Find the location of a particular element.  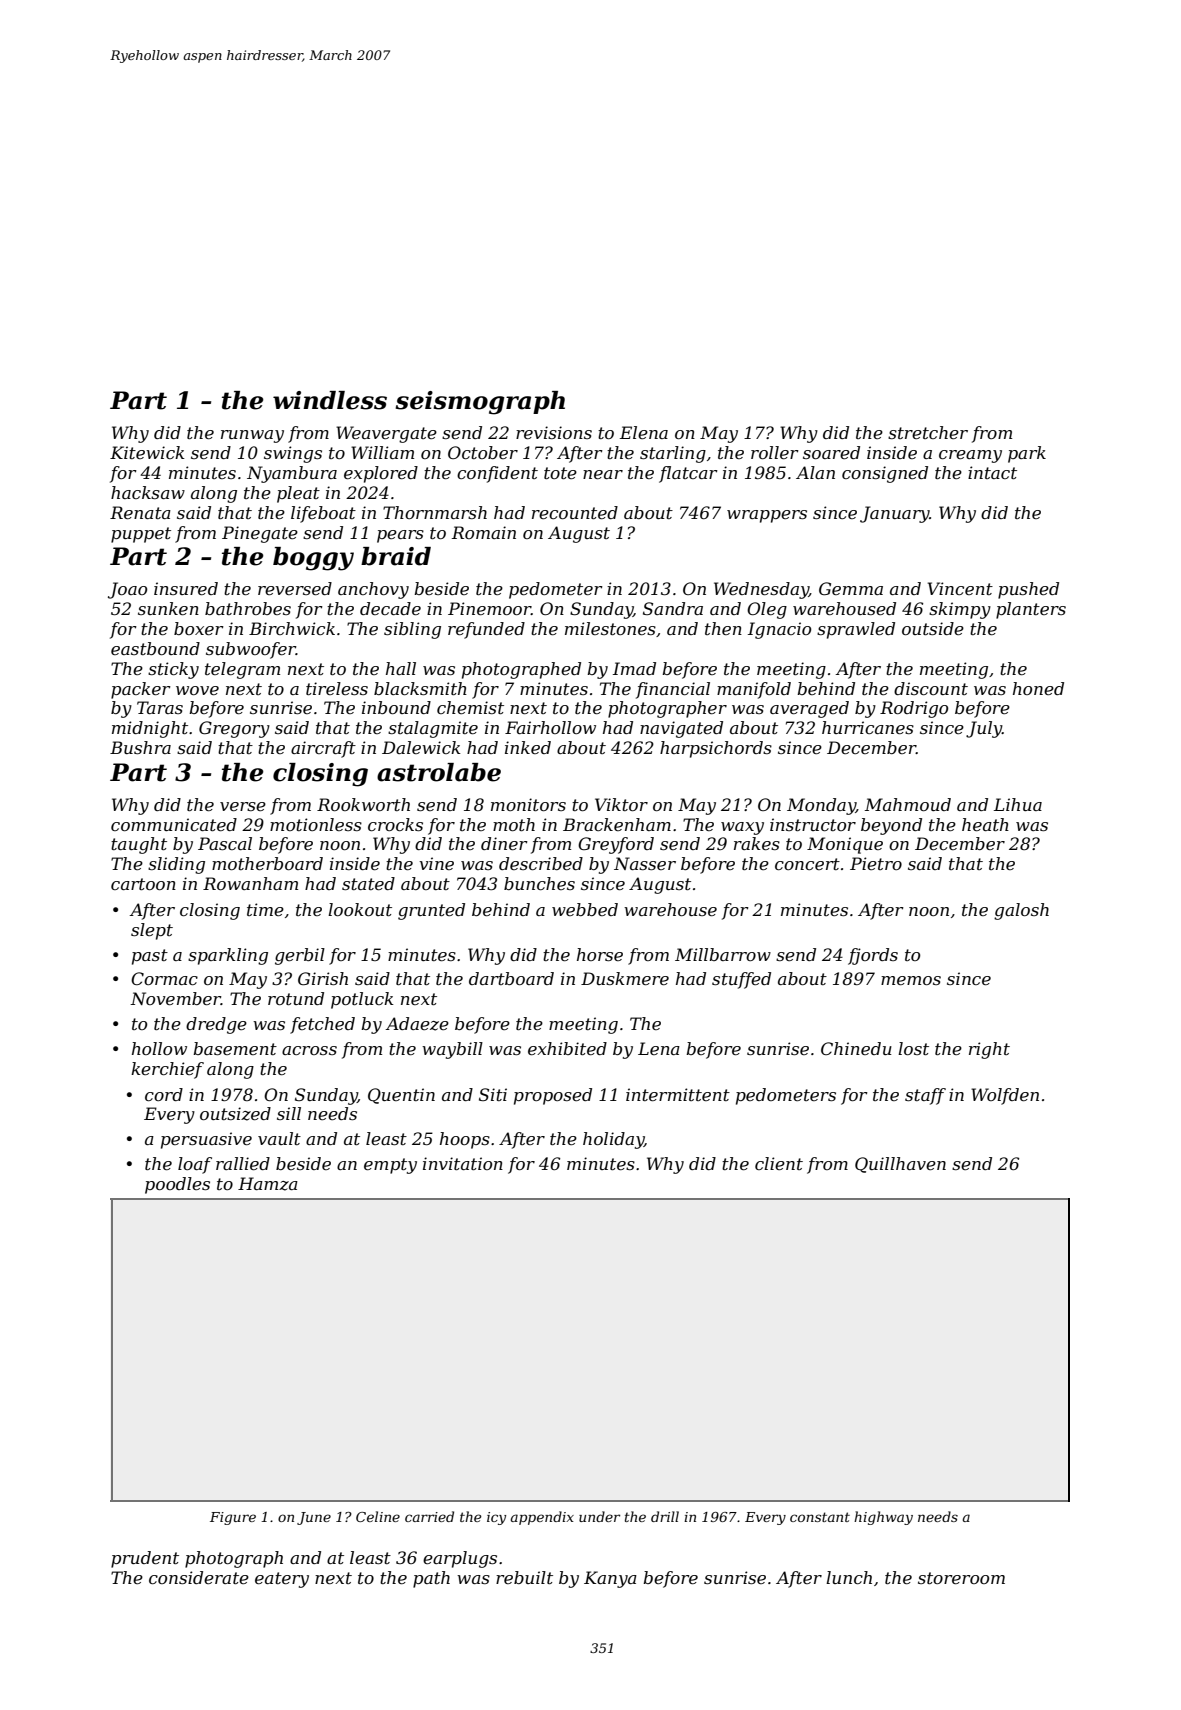

right is located at coordinates (989, 1050).
